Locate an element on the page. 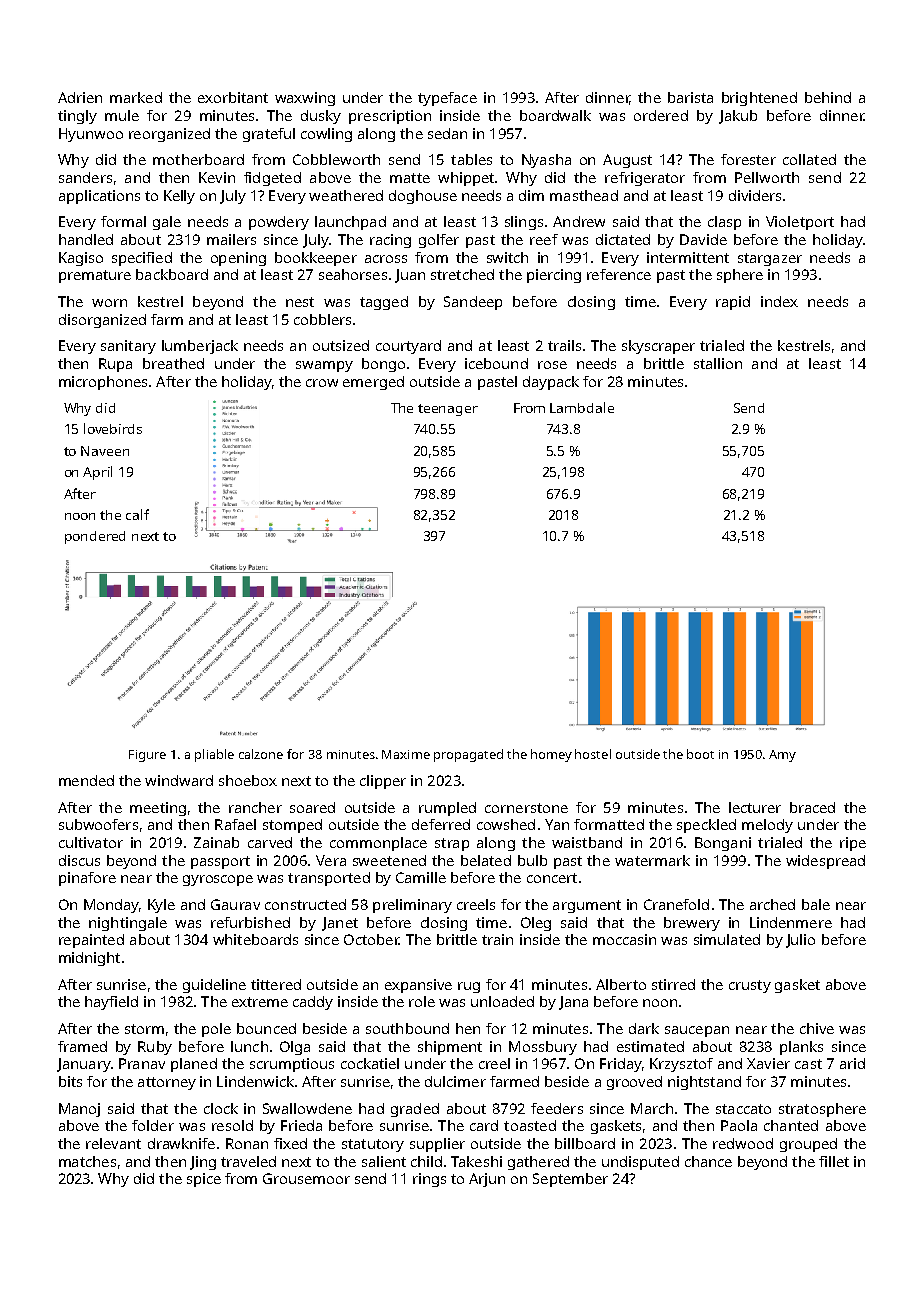  specified is located at coordinates (142, 259).
